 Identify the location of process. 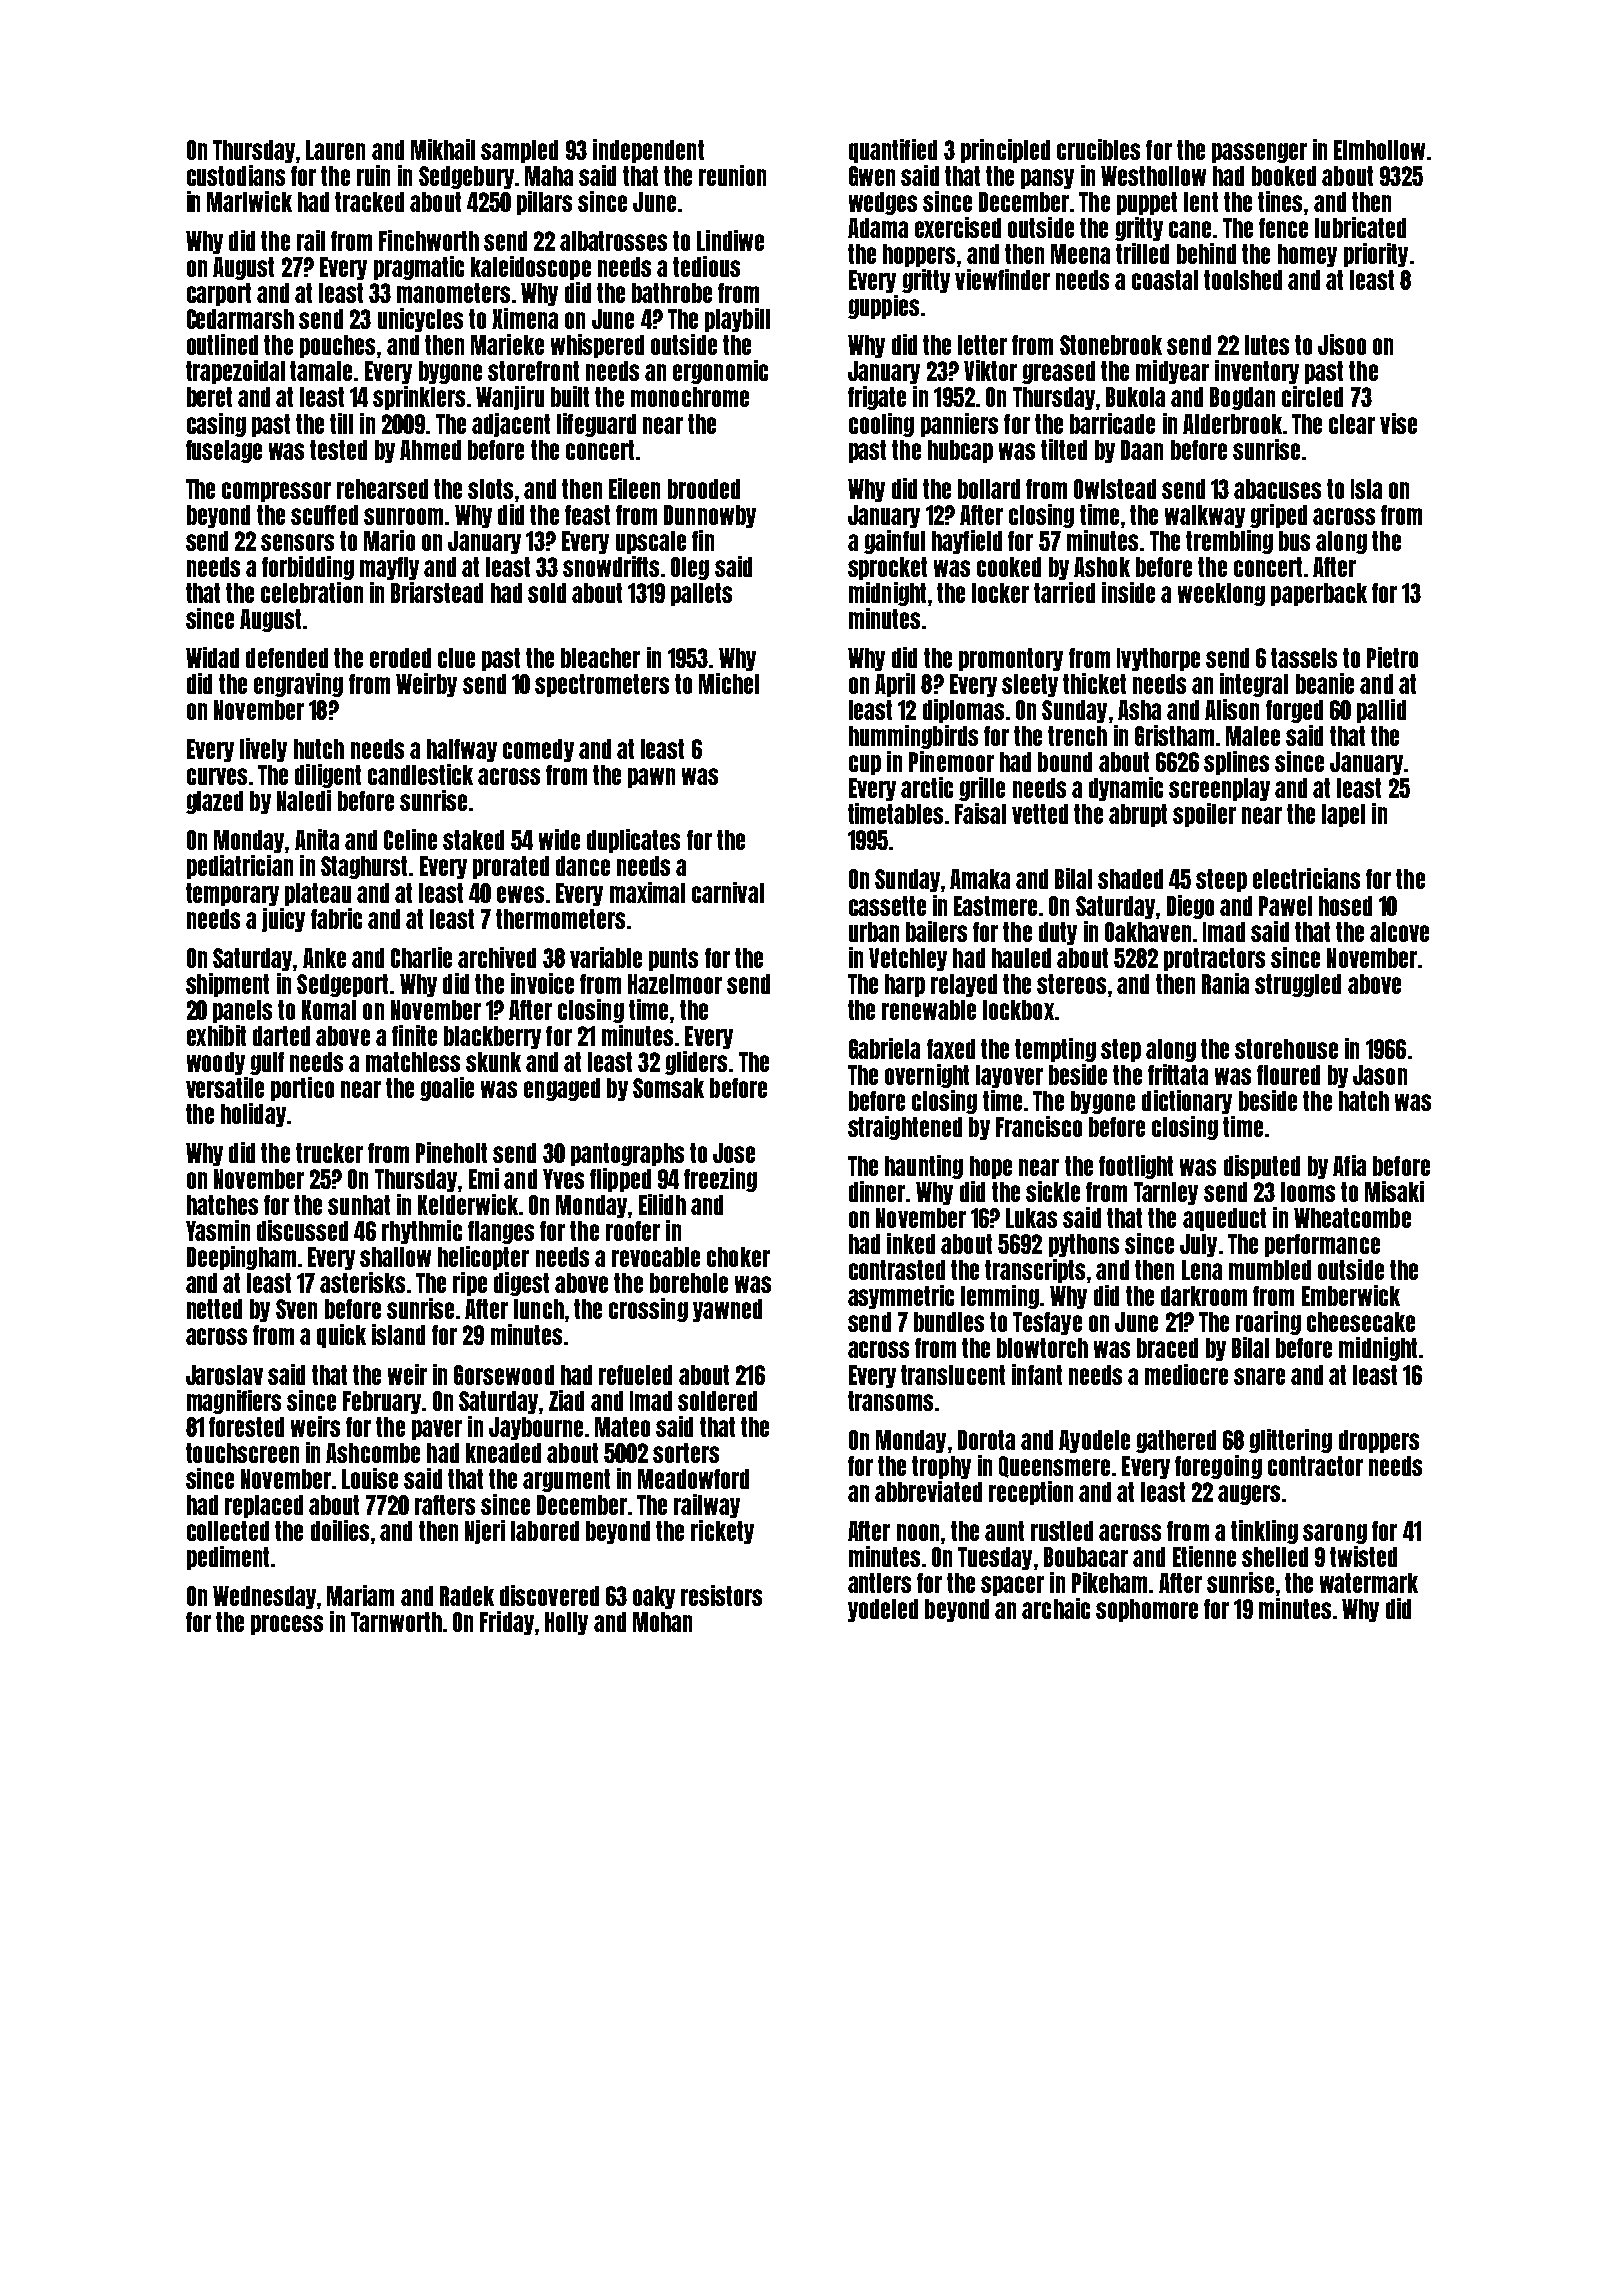
(287, 1625).
